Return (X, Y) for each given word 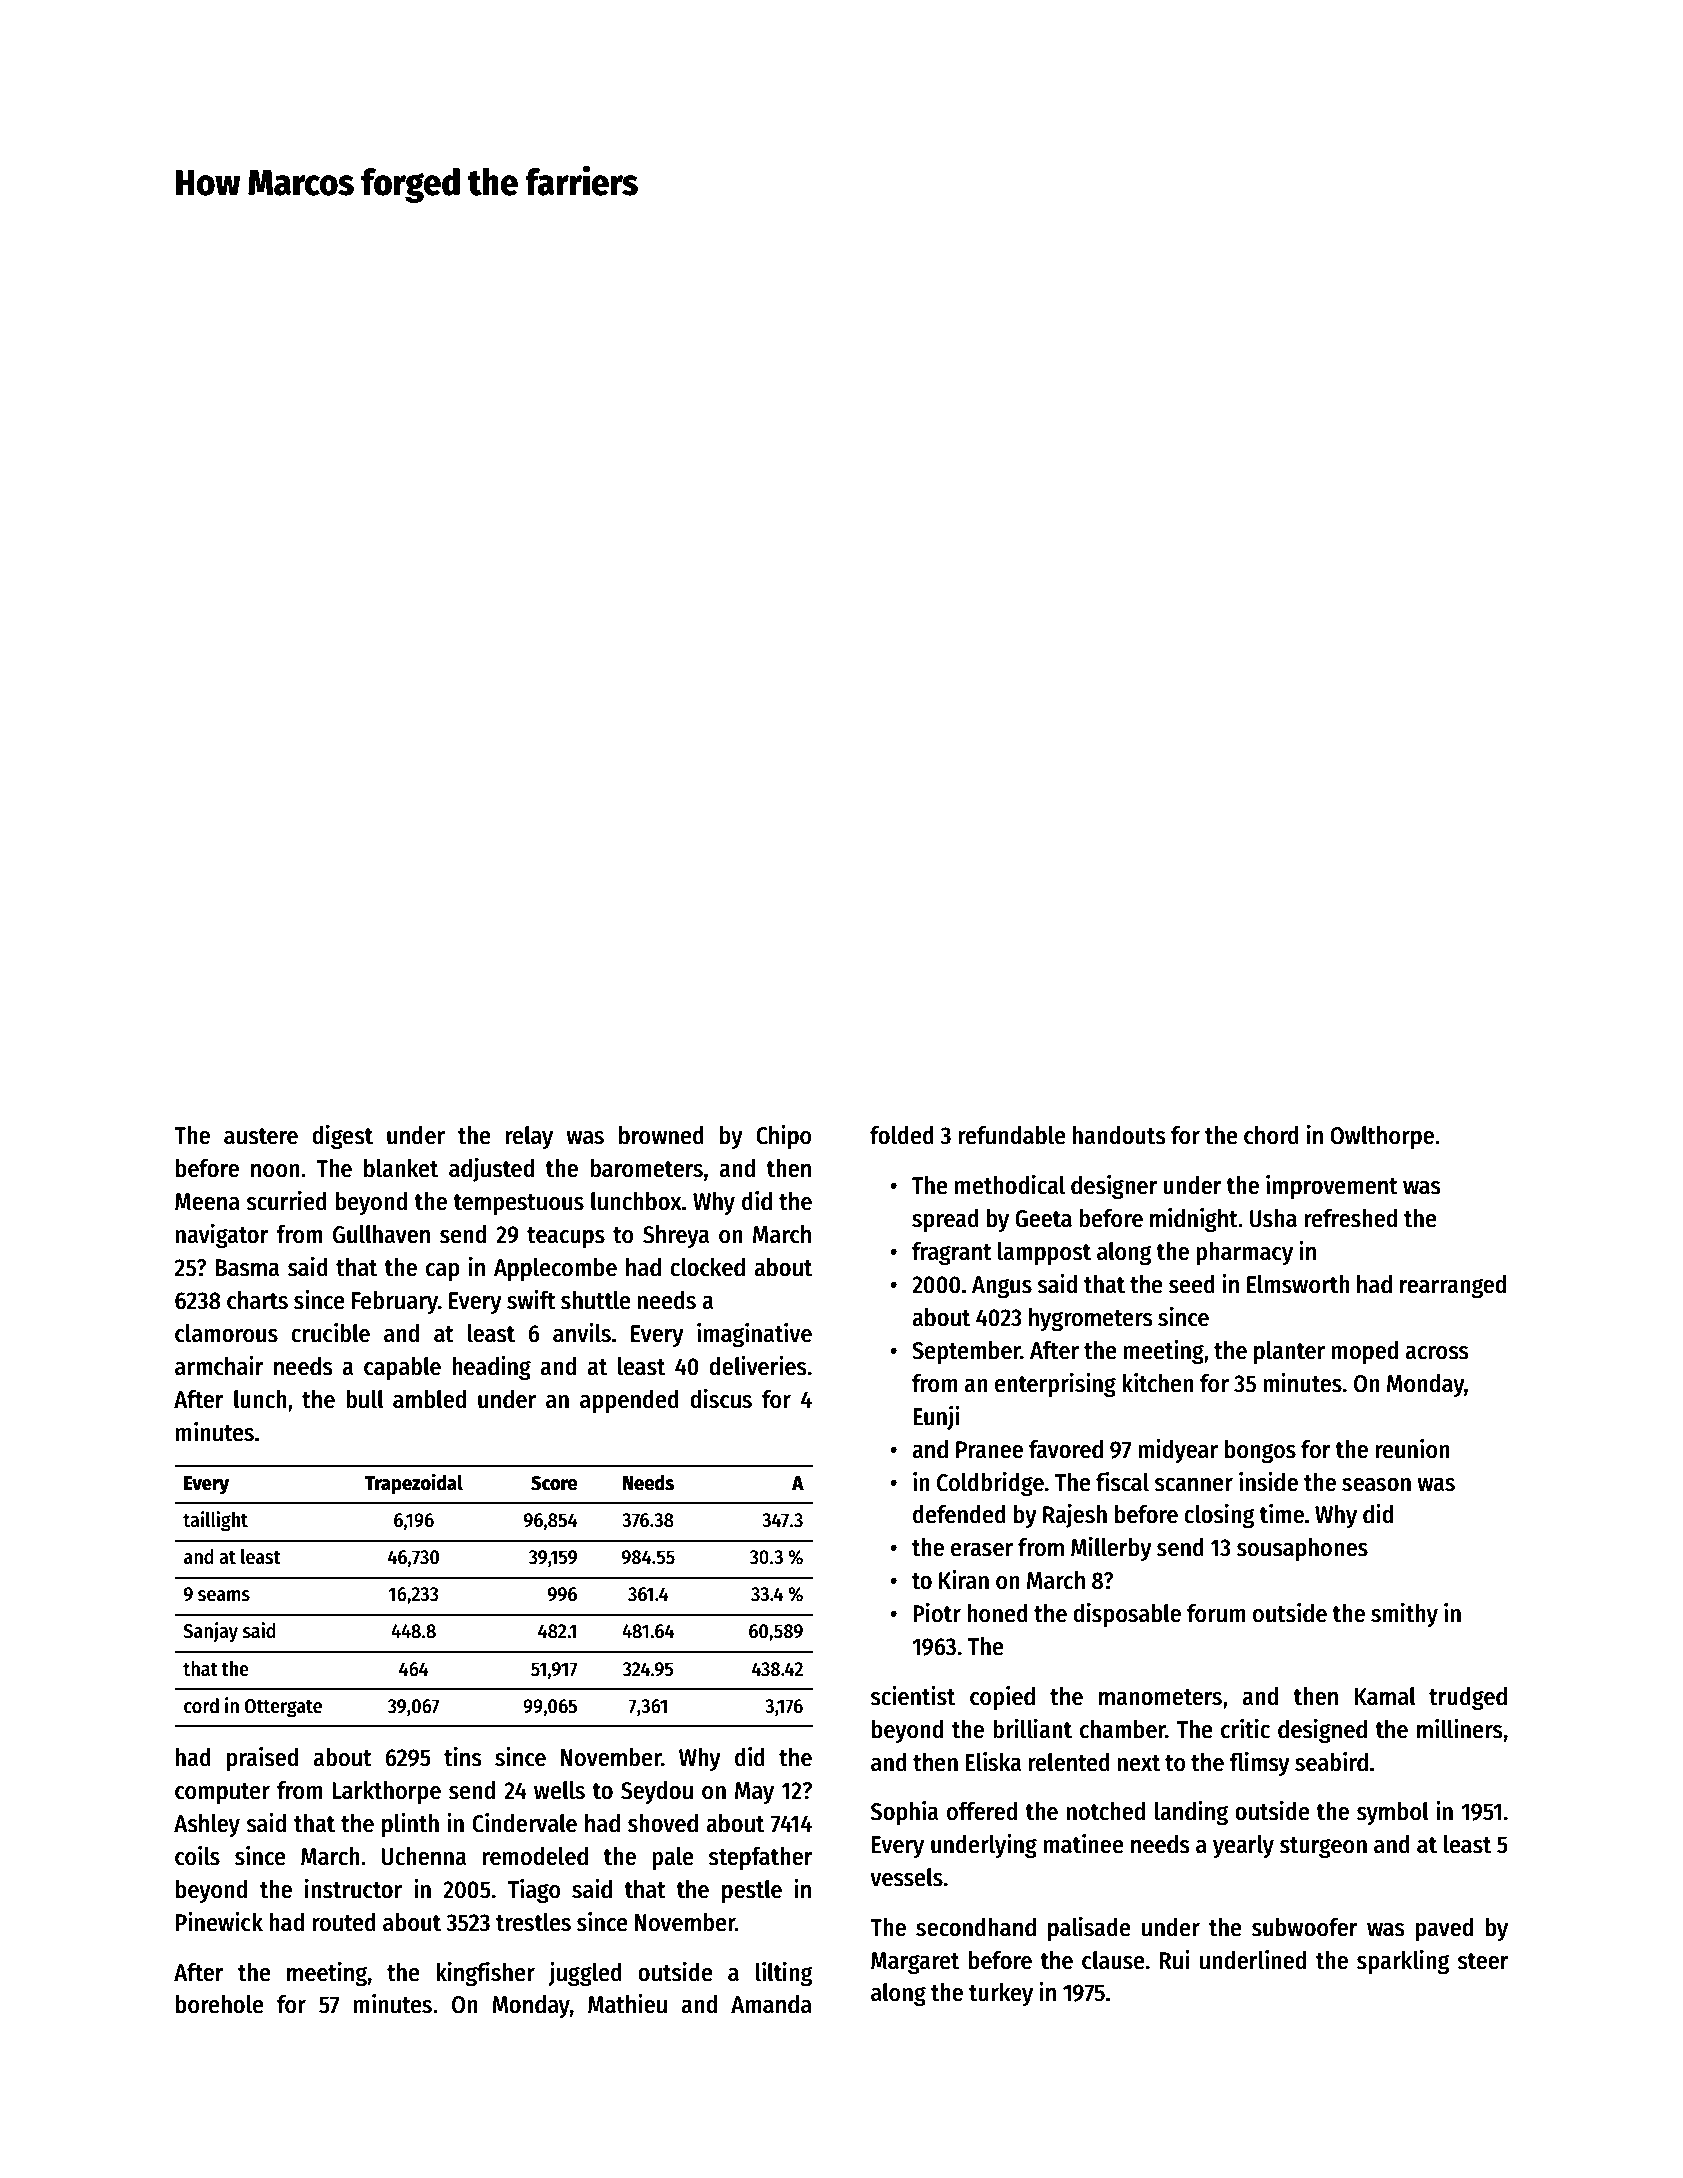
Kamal (1385, 1696)
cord (201, 1706)
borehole (220, 2004)
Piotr (937, 1613)
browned (661, 1135)
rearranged (1453, 1287)
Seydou (657, 1792)
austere (261, 1136)
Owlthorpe (1382, 1137)
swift (531, 1300)
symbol (1393, 1813)
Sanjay (210, 1632)
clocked (707, 1267)
